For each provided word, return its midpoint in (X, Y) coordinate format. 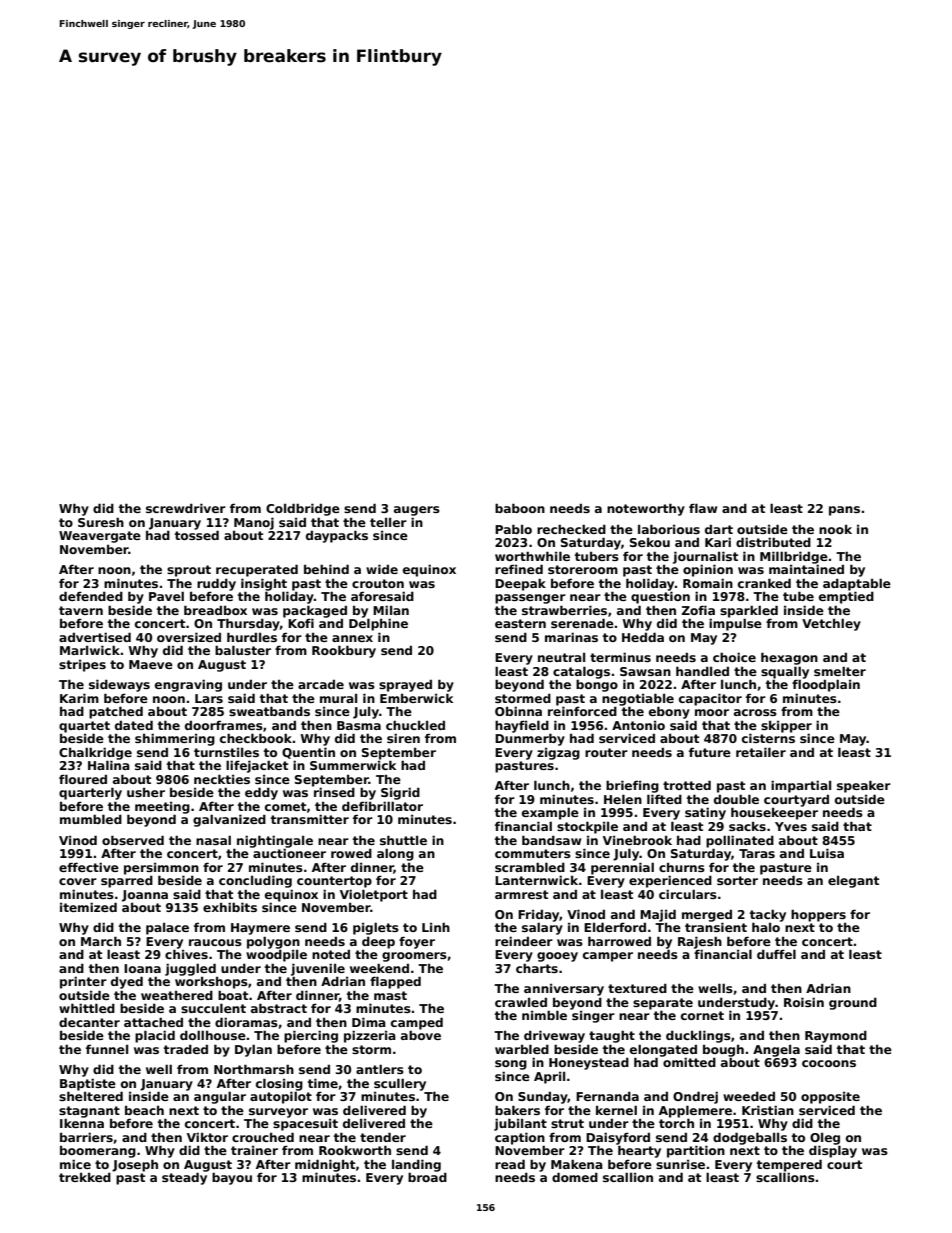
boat (233, 995)
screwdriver (186, 508)
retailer (761, 752)
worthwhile (532, 556)
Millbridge (794, 557)
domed (575, 1177)
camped (417, 1023)
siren (403, 738)
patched (116, 712)
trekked (85, 1177)
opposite (830, 1098)
